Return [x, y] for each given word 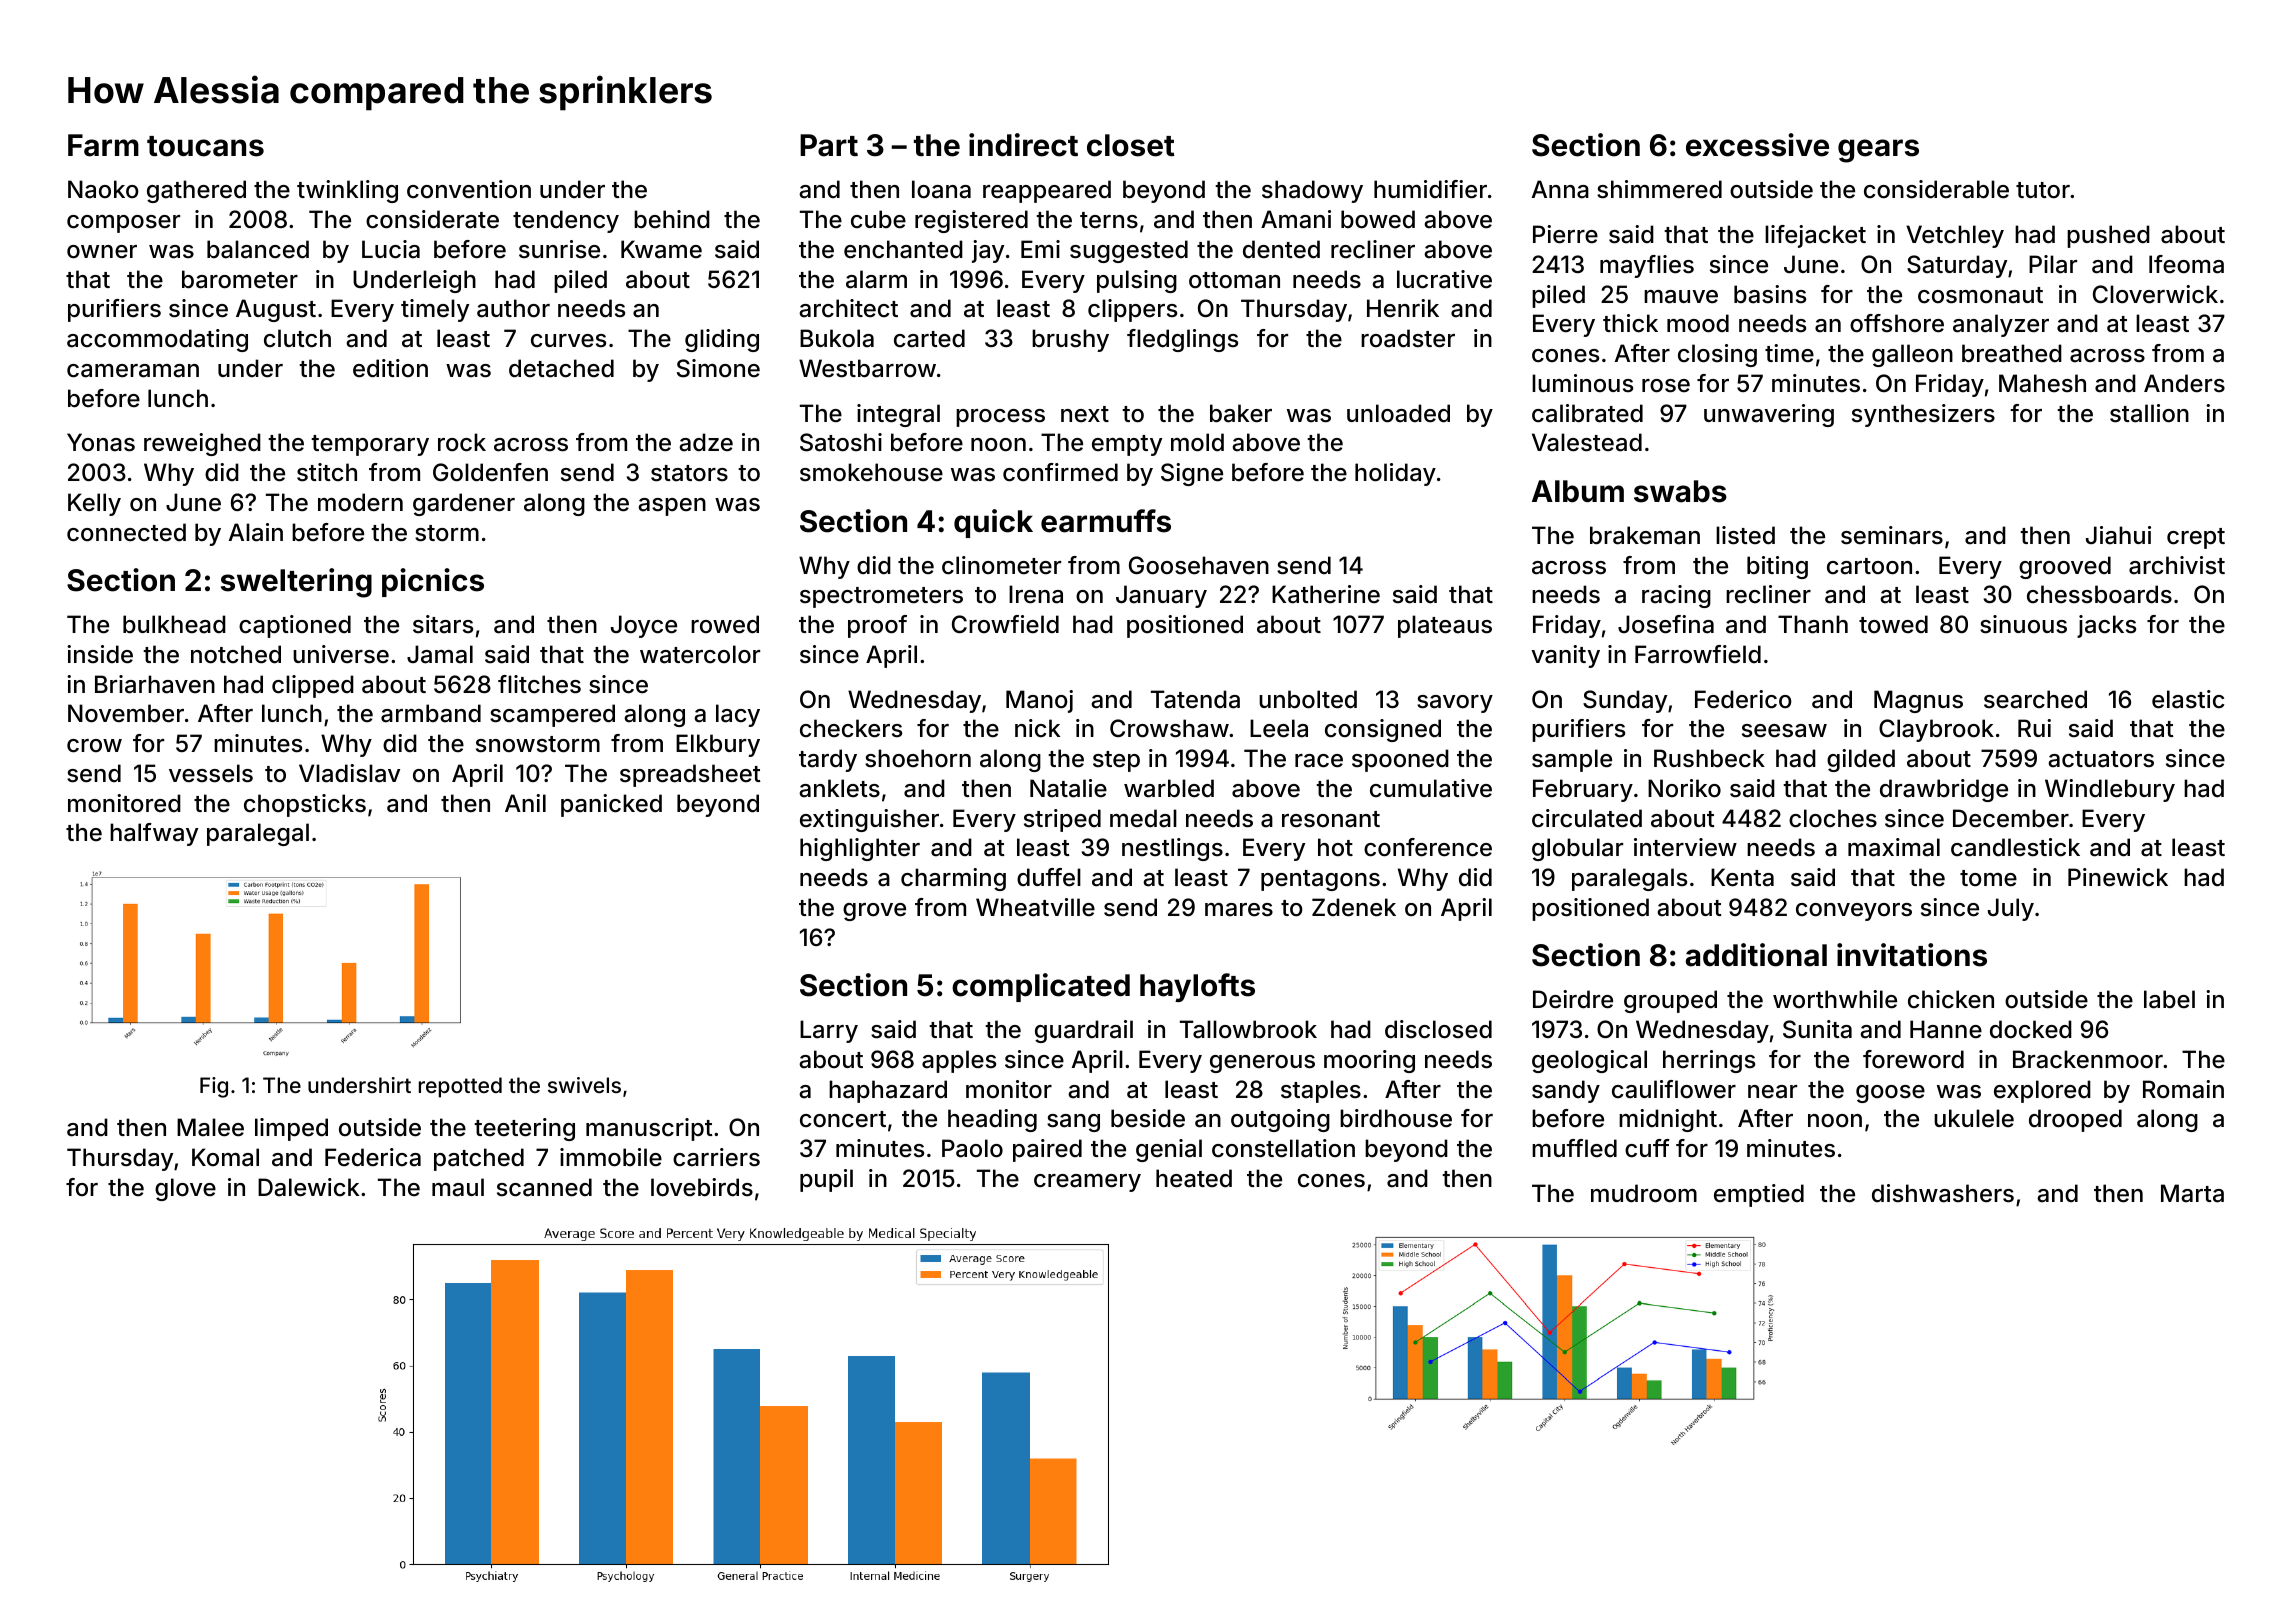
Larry [829, 1031]
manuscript [649, 1129]
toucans [205, 146]
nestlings [1172, 849]
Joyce [644, 626]
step [1116, 761]
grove [874, 912]
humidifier [1430, 189]
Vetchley [1955, 236]
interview [1685, 847]
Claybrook [1936, 730]
